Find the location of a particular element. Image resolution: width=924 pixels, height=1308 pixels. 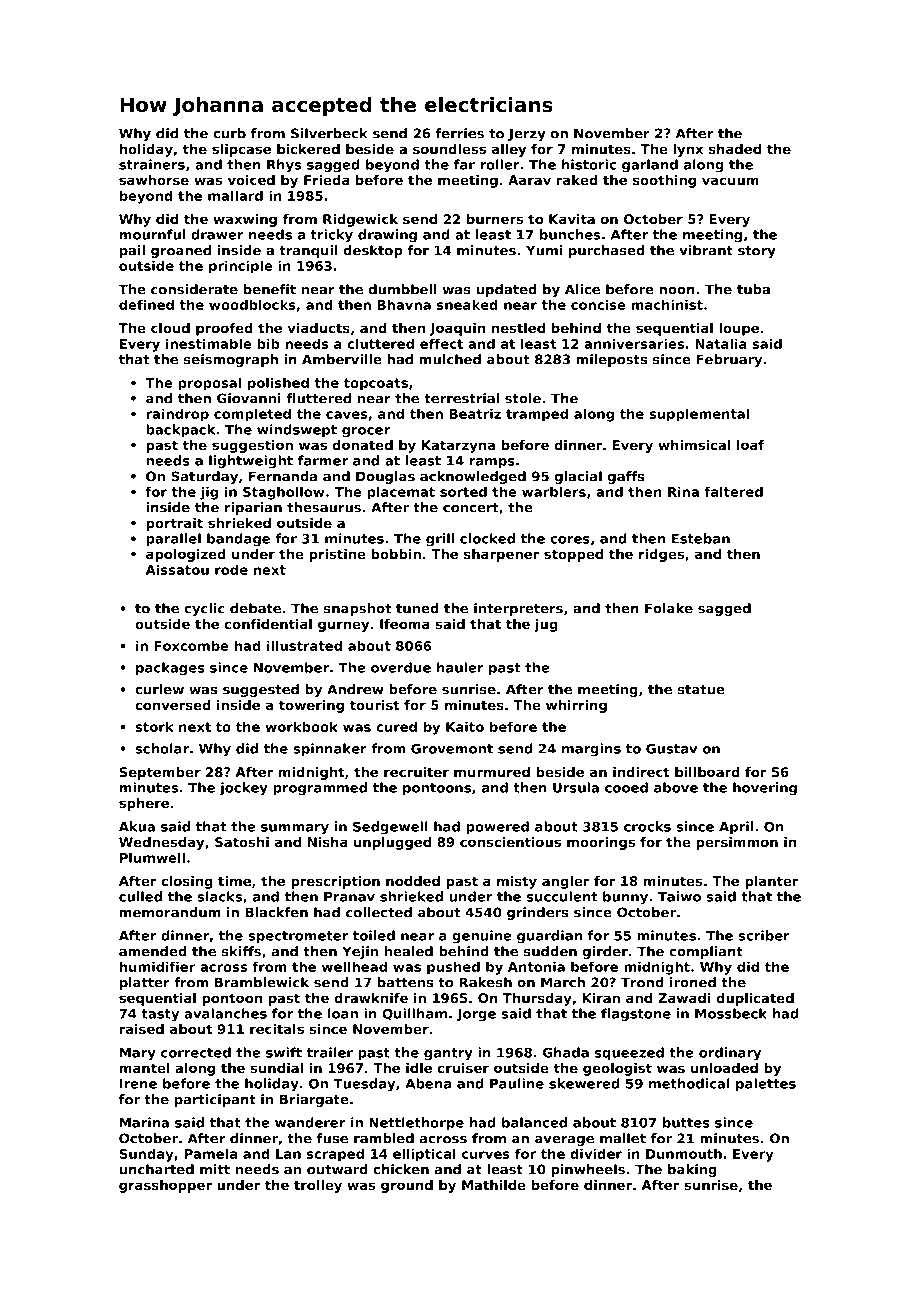

ferries is located at coordinates (460, 133).
